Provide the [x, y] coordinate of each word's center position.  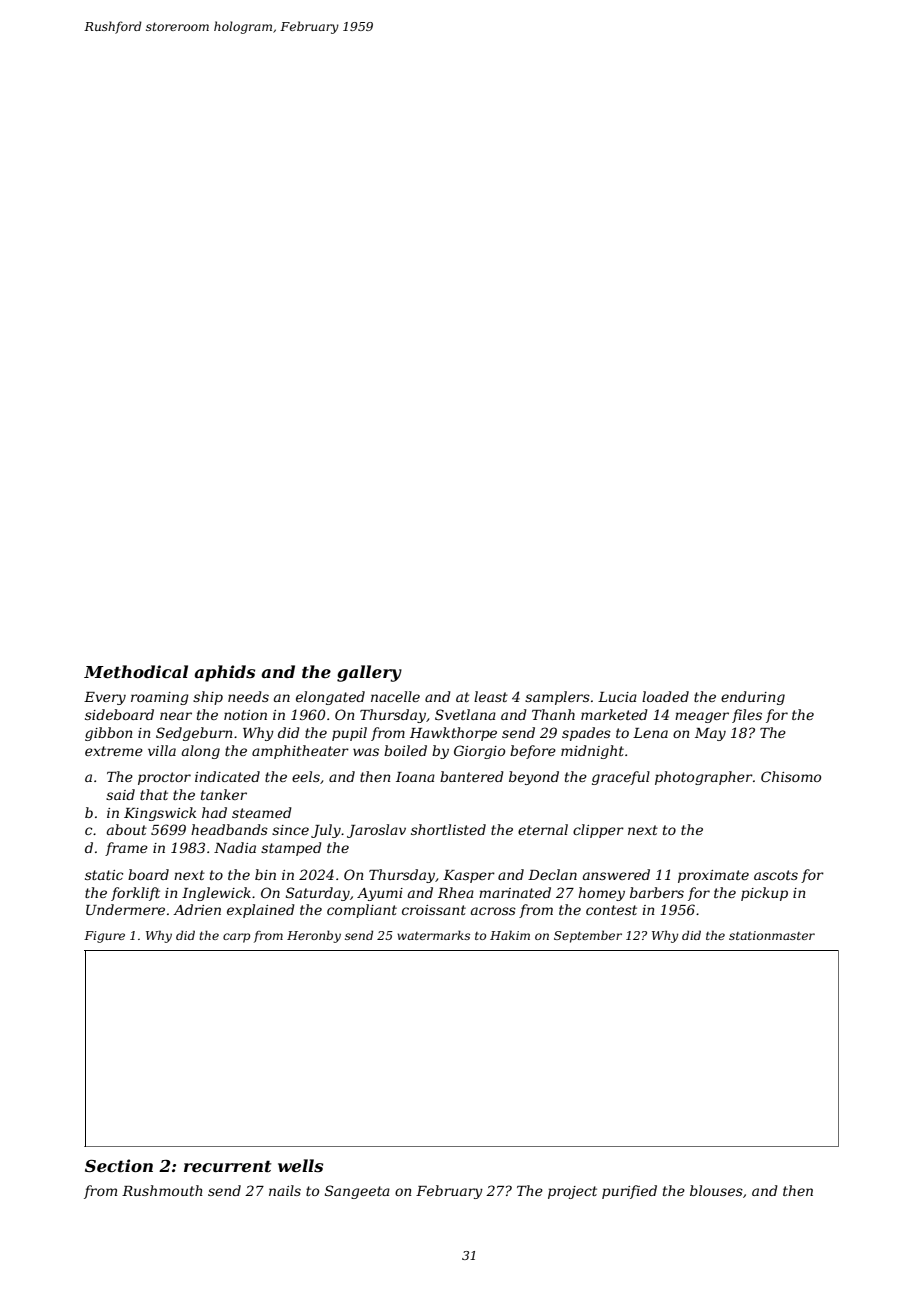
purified [629, 1192]
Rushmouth [162, 1190]
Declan [552, 874]
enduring [753, 698]
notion [245, 715]
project [572, 1192]
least [491, 696]
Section [119, 1165]
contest [611, 910]
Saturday [318, 894]
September [588, 936]
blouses [716, 1190]
